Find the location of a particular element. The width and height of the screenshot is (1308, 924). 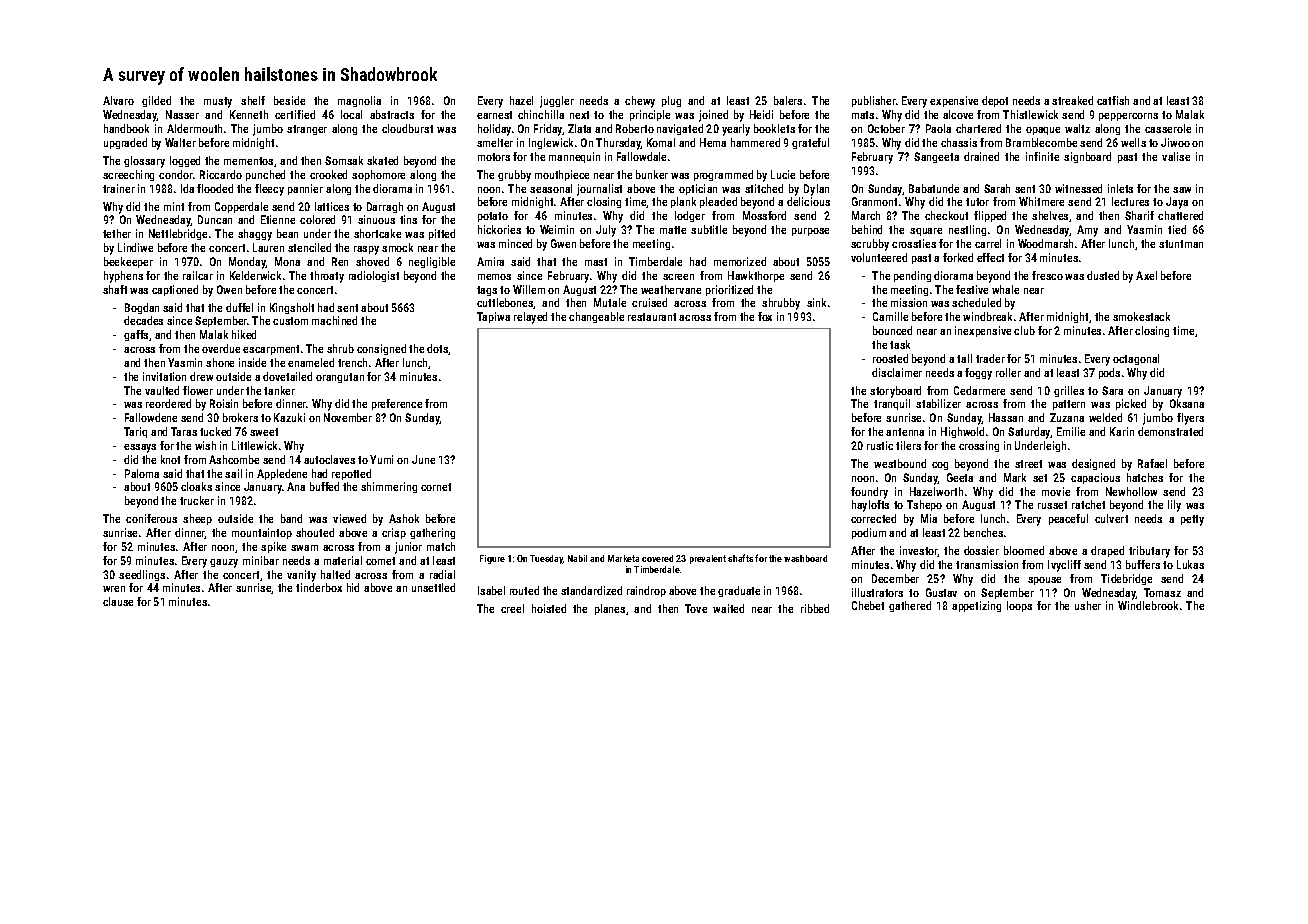

Axel is located at coordinates (1146, 275).
